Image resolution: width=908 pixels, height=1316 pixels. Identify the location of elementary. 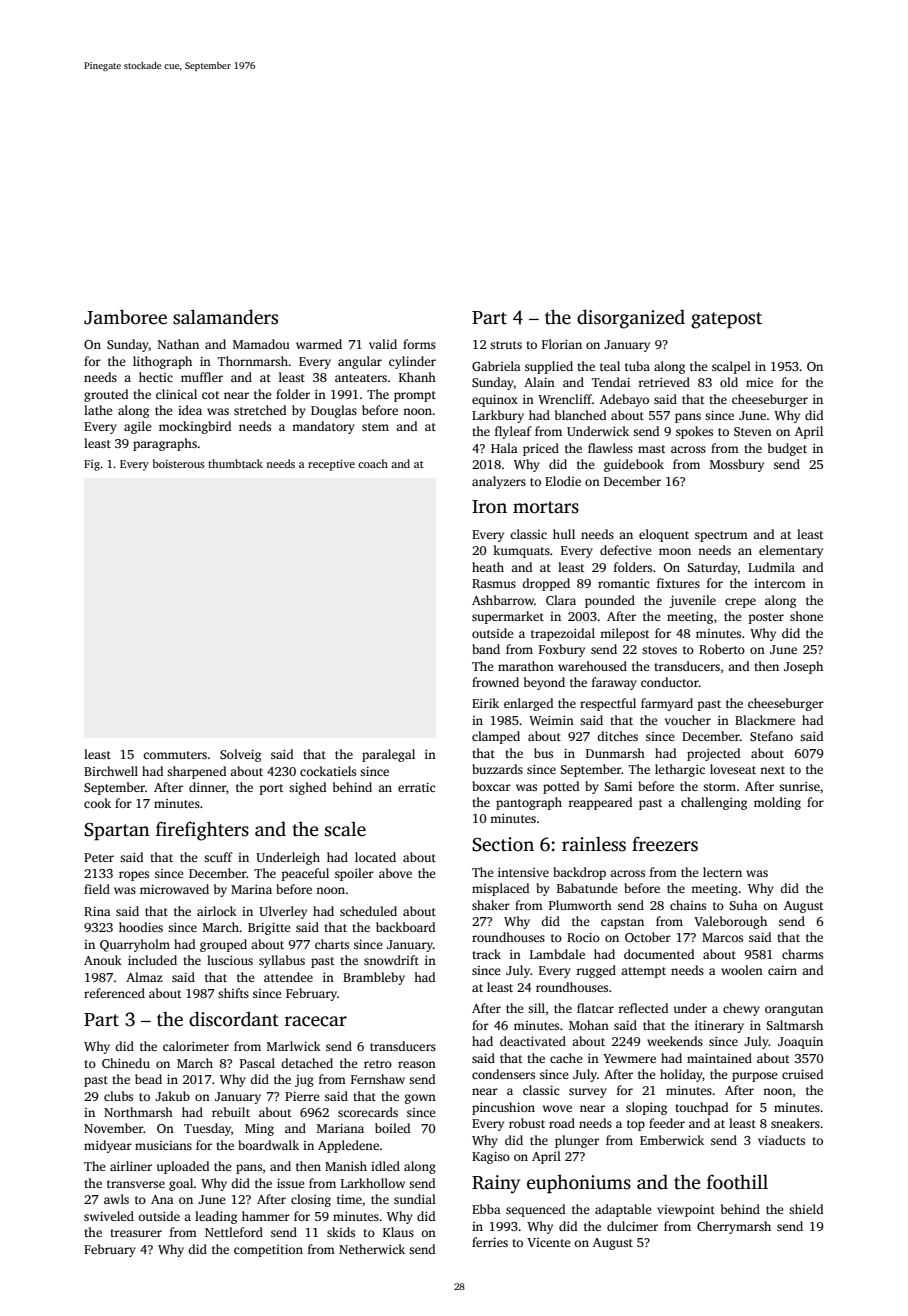
(791, 551).
